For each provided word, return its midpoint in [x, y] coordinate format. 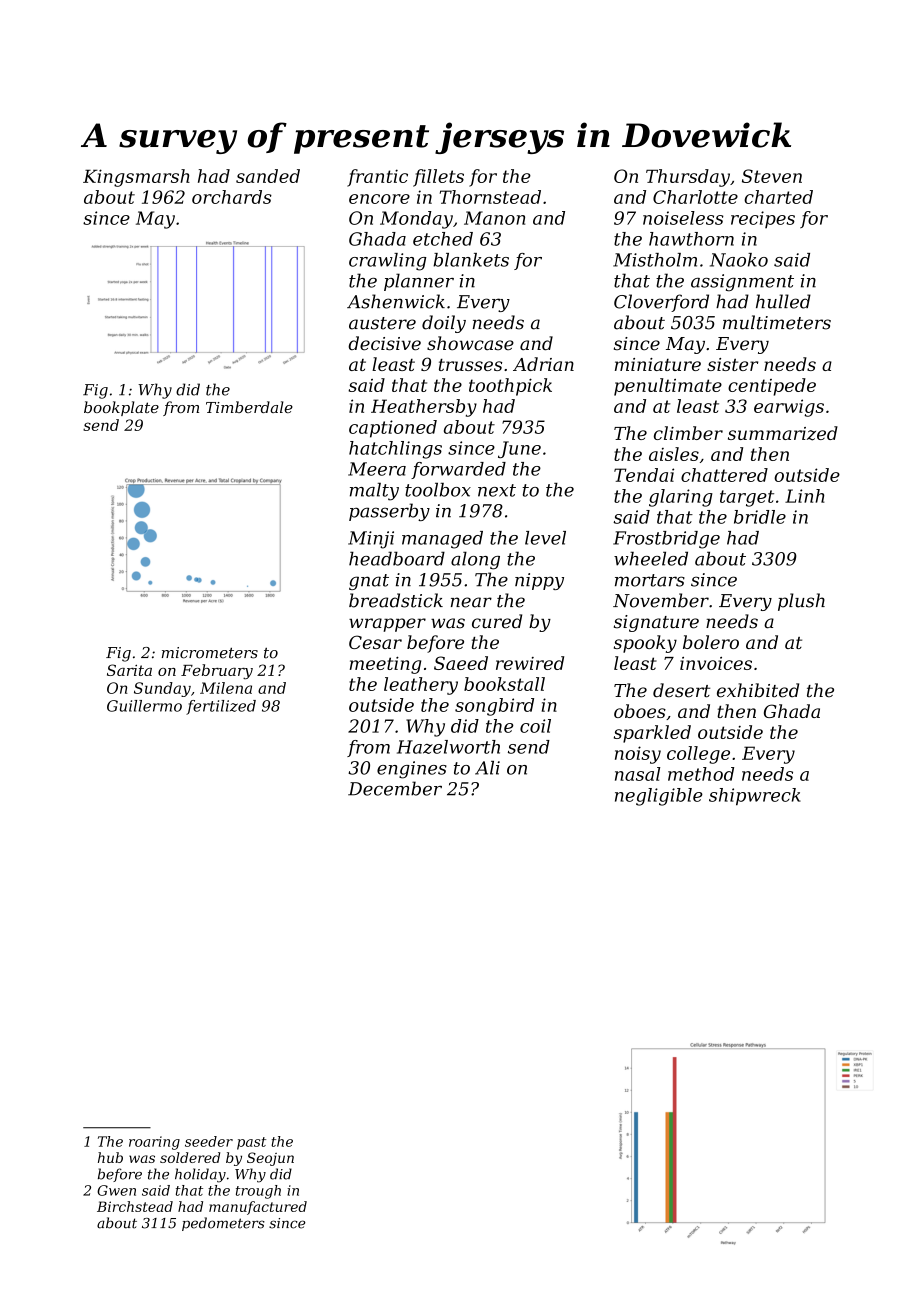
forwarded [458, 470]
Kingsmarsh [136, 178]
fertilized [221, 707]
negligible [659, 797]
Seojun [270, 1159]
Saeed [461, 663]
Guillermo [144, 706]
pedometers [223, 1224]
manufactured [258, 1208]
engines [412, 770]
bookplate [121, 408]
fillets [438, 178]
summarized [783, 433]
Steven [772, 176]
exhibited [758, 690]
